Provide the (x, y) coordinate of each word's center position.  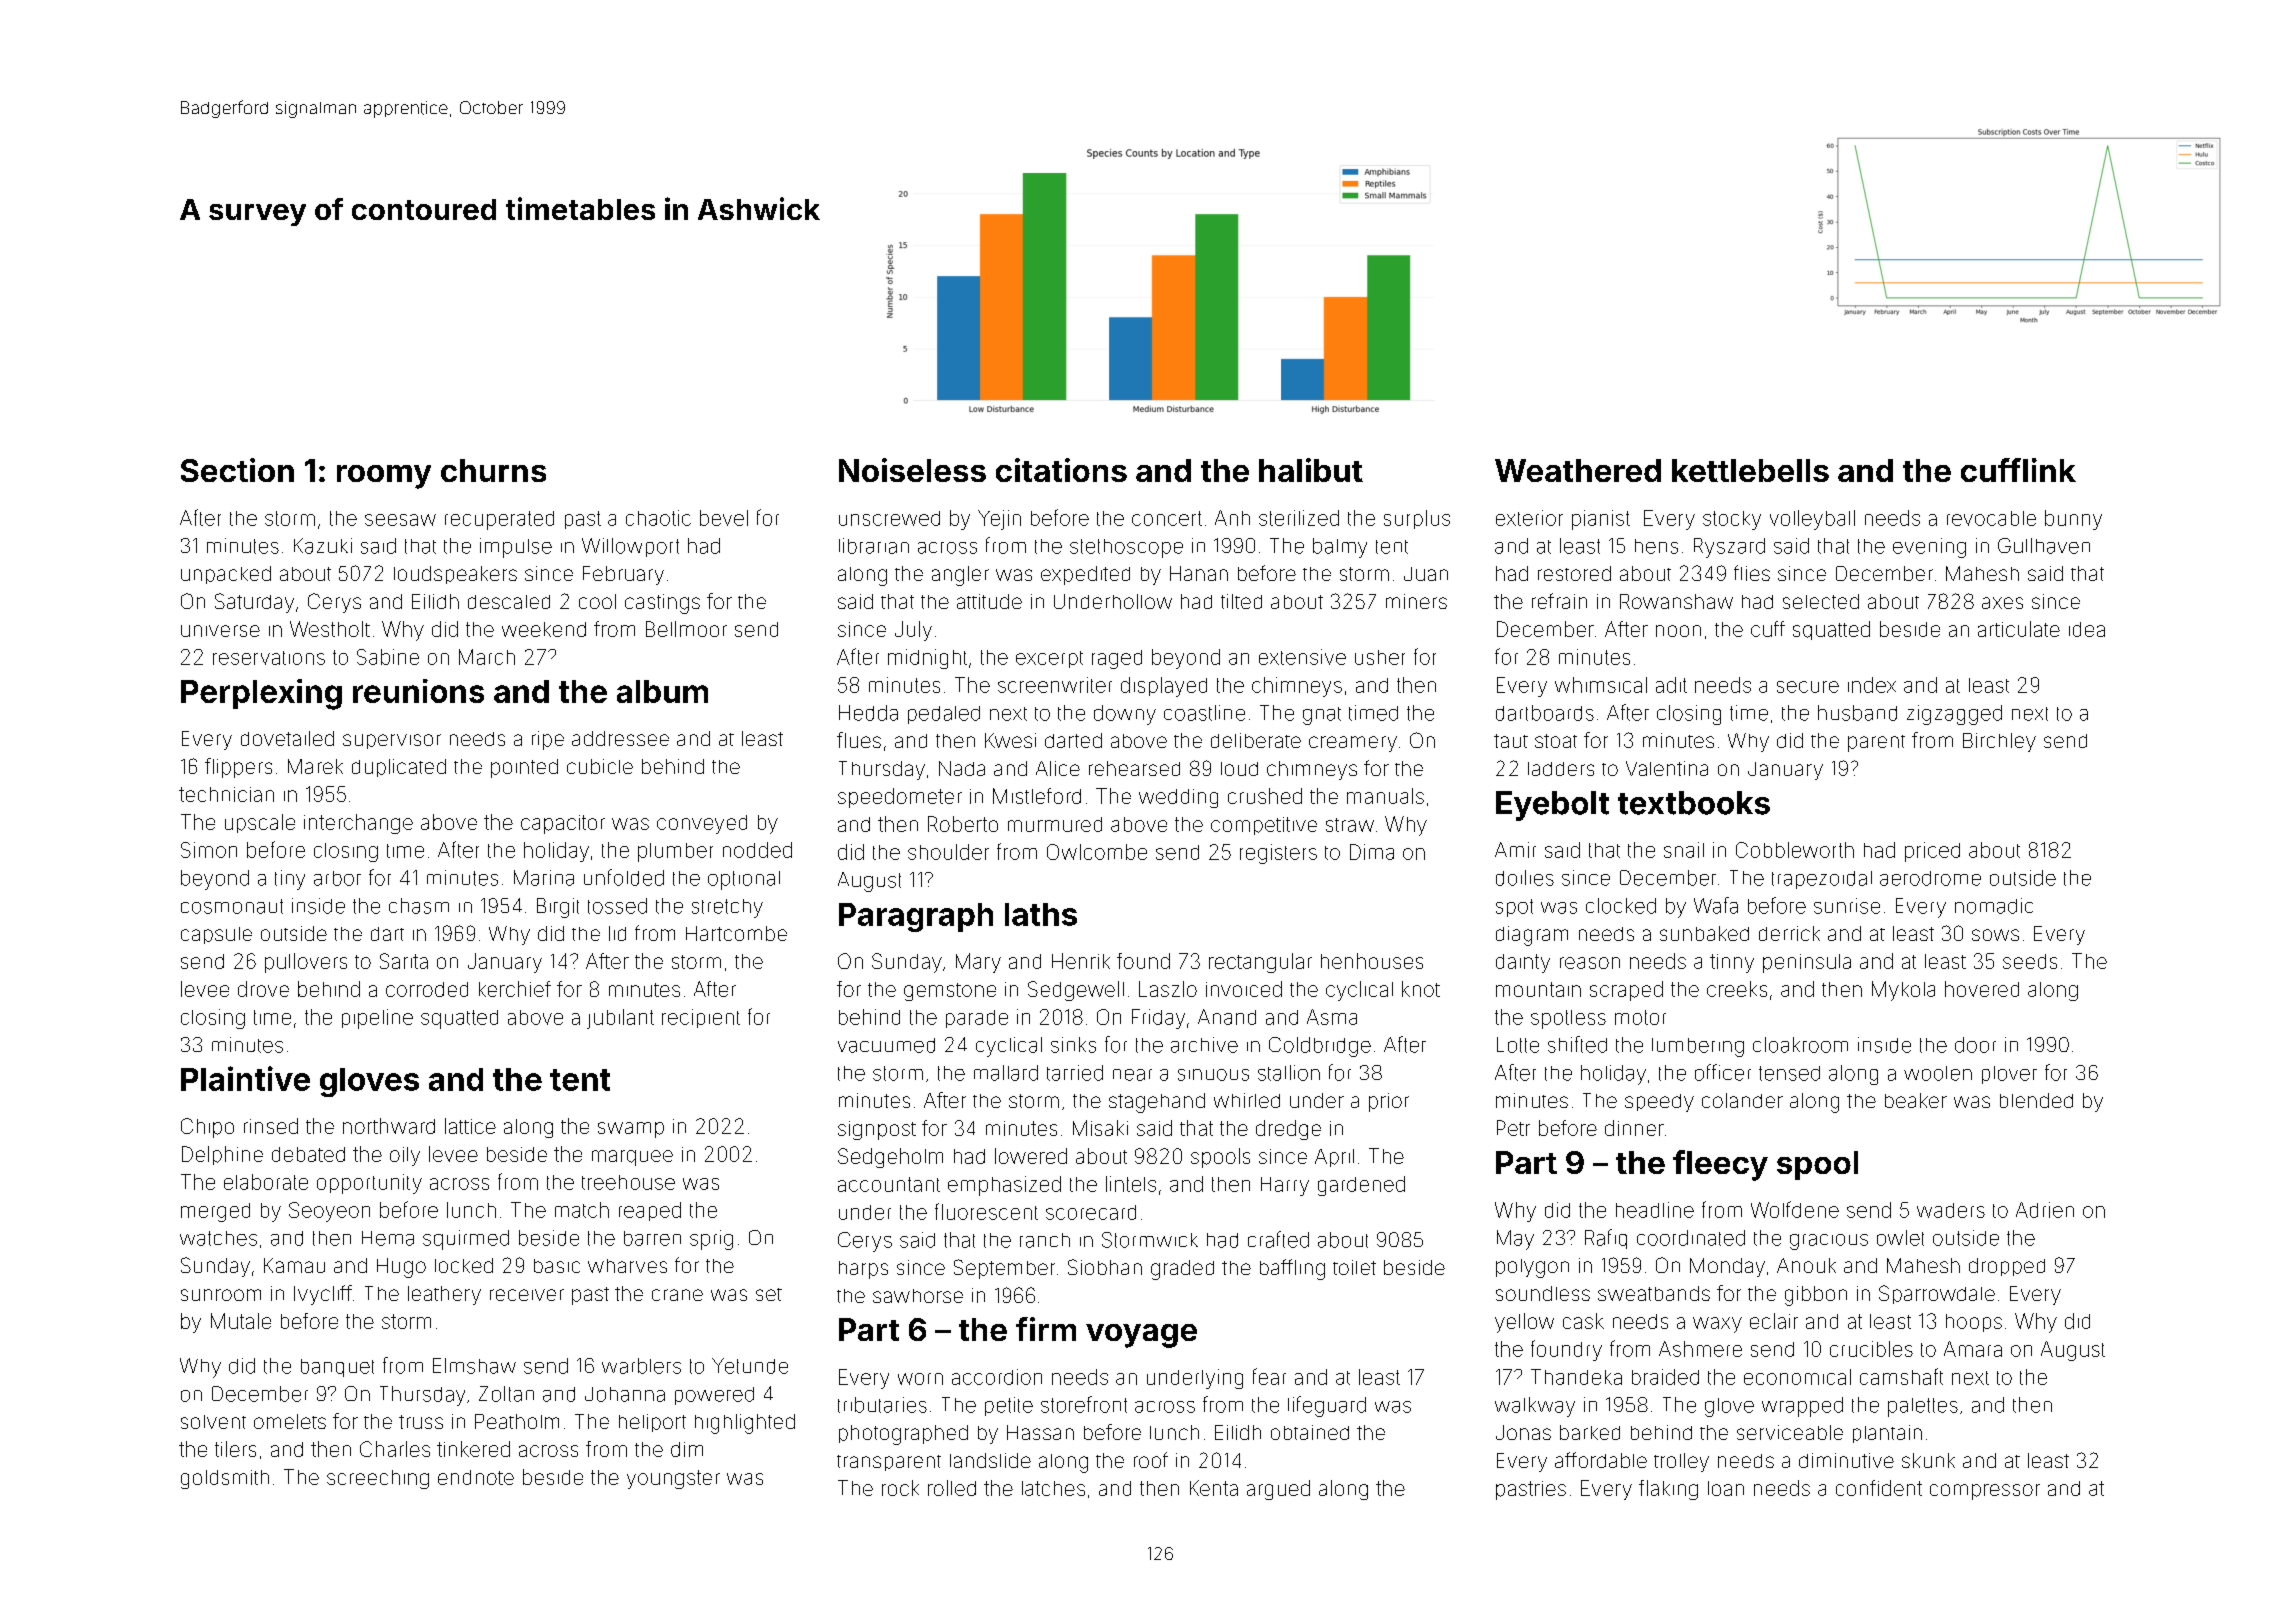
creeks (1737, 989)
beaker (1916, 1100)
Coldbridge (1320, 1047)
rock (900, 1488)
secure (1808, 687)
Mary (978, 963)
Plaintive (245, 1078)
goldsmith (225, 1479)
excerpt (1049, 659)
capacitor (563, 824)
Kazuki (323, 546)
